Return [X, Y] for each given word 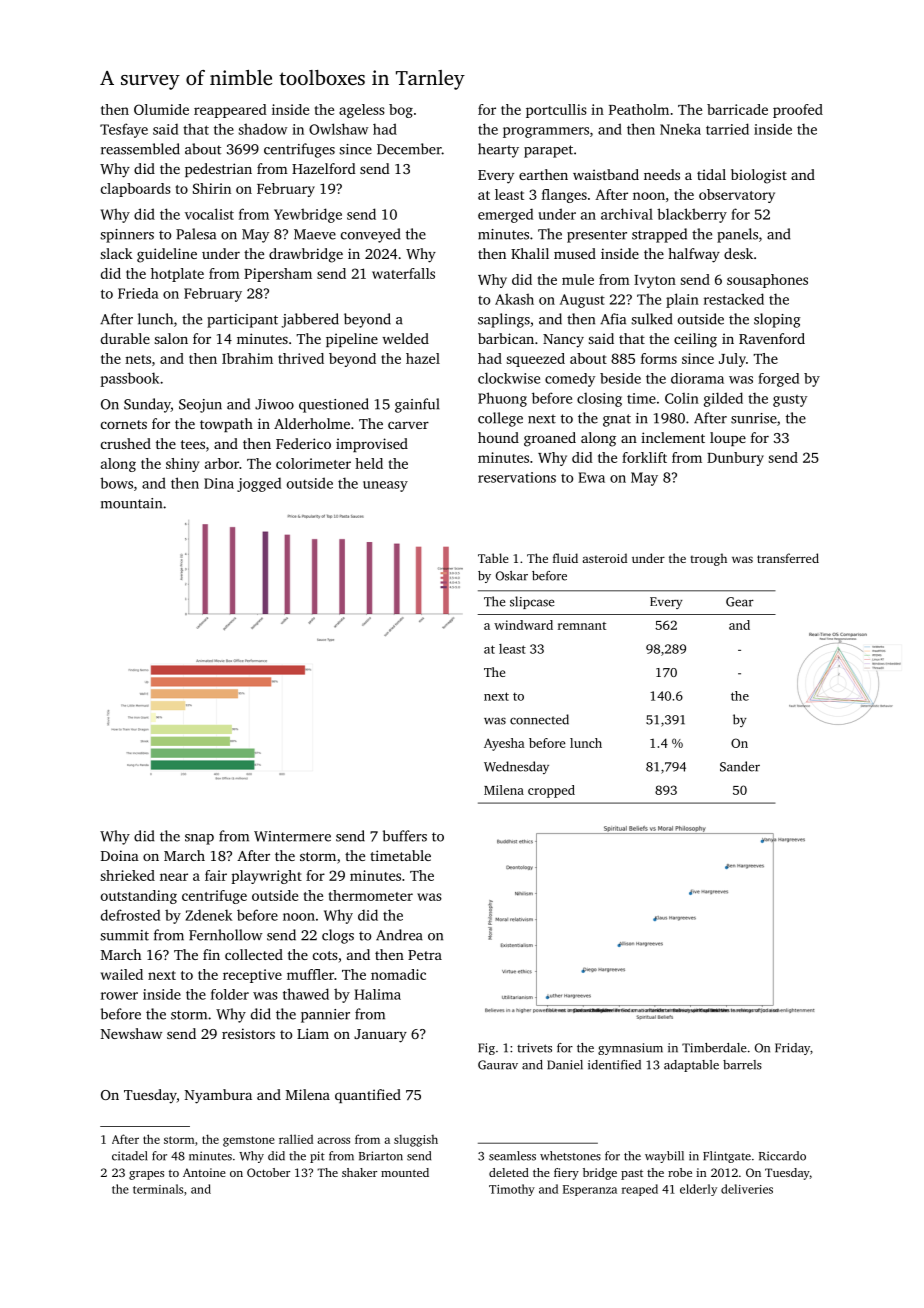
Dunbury [735, 459]
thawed [306, 994]
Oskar [512, 576]
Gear [740, 602]
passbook [129, 379]
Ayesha [504, 744]
